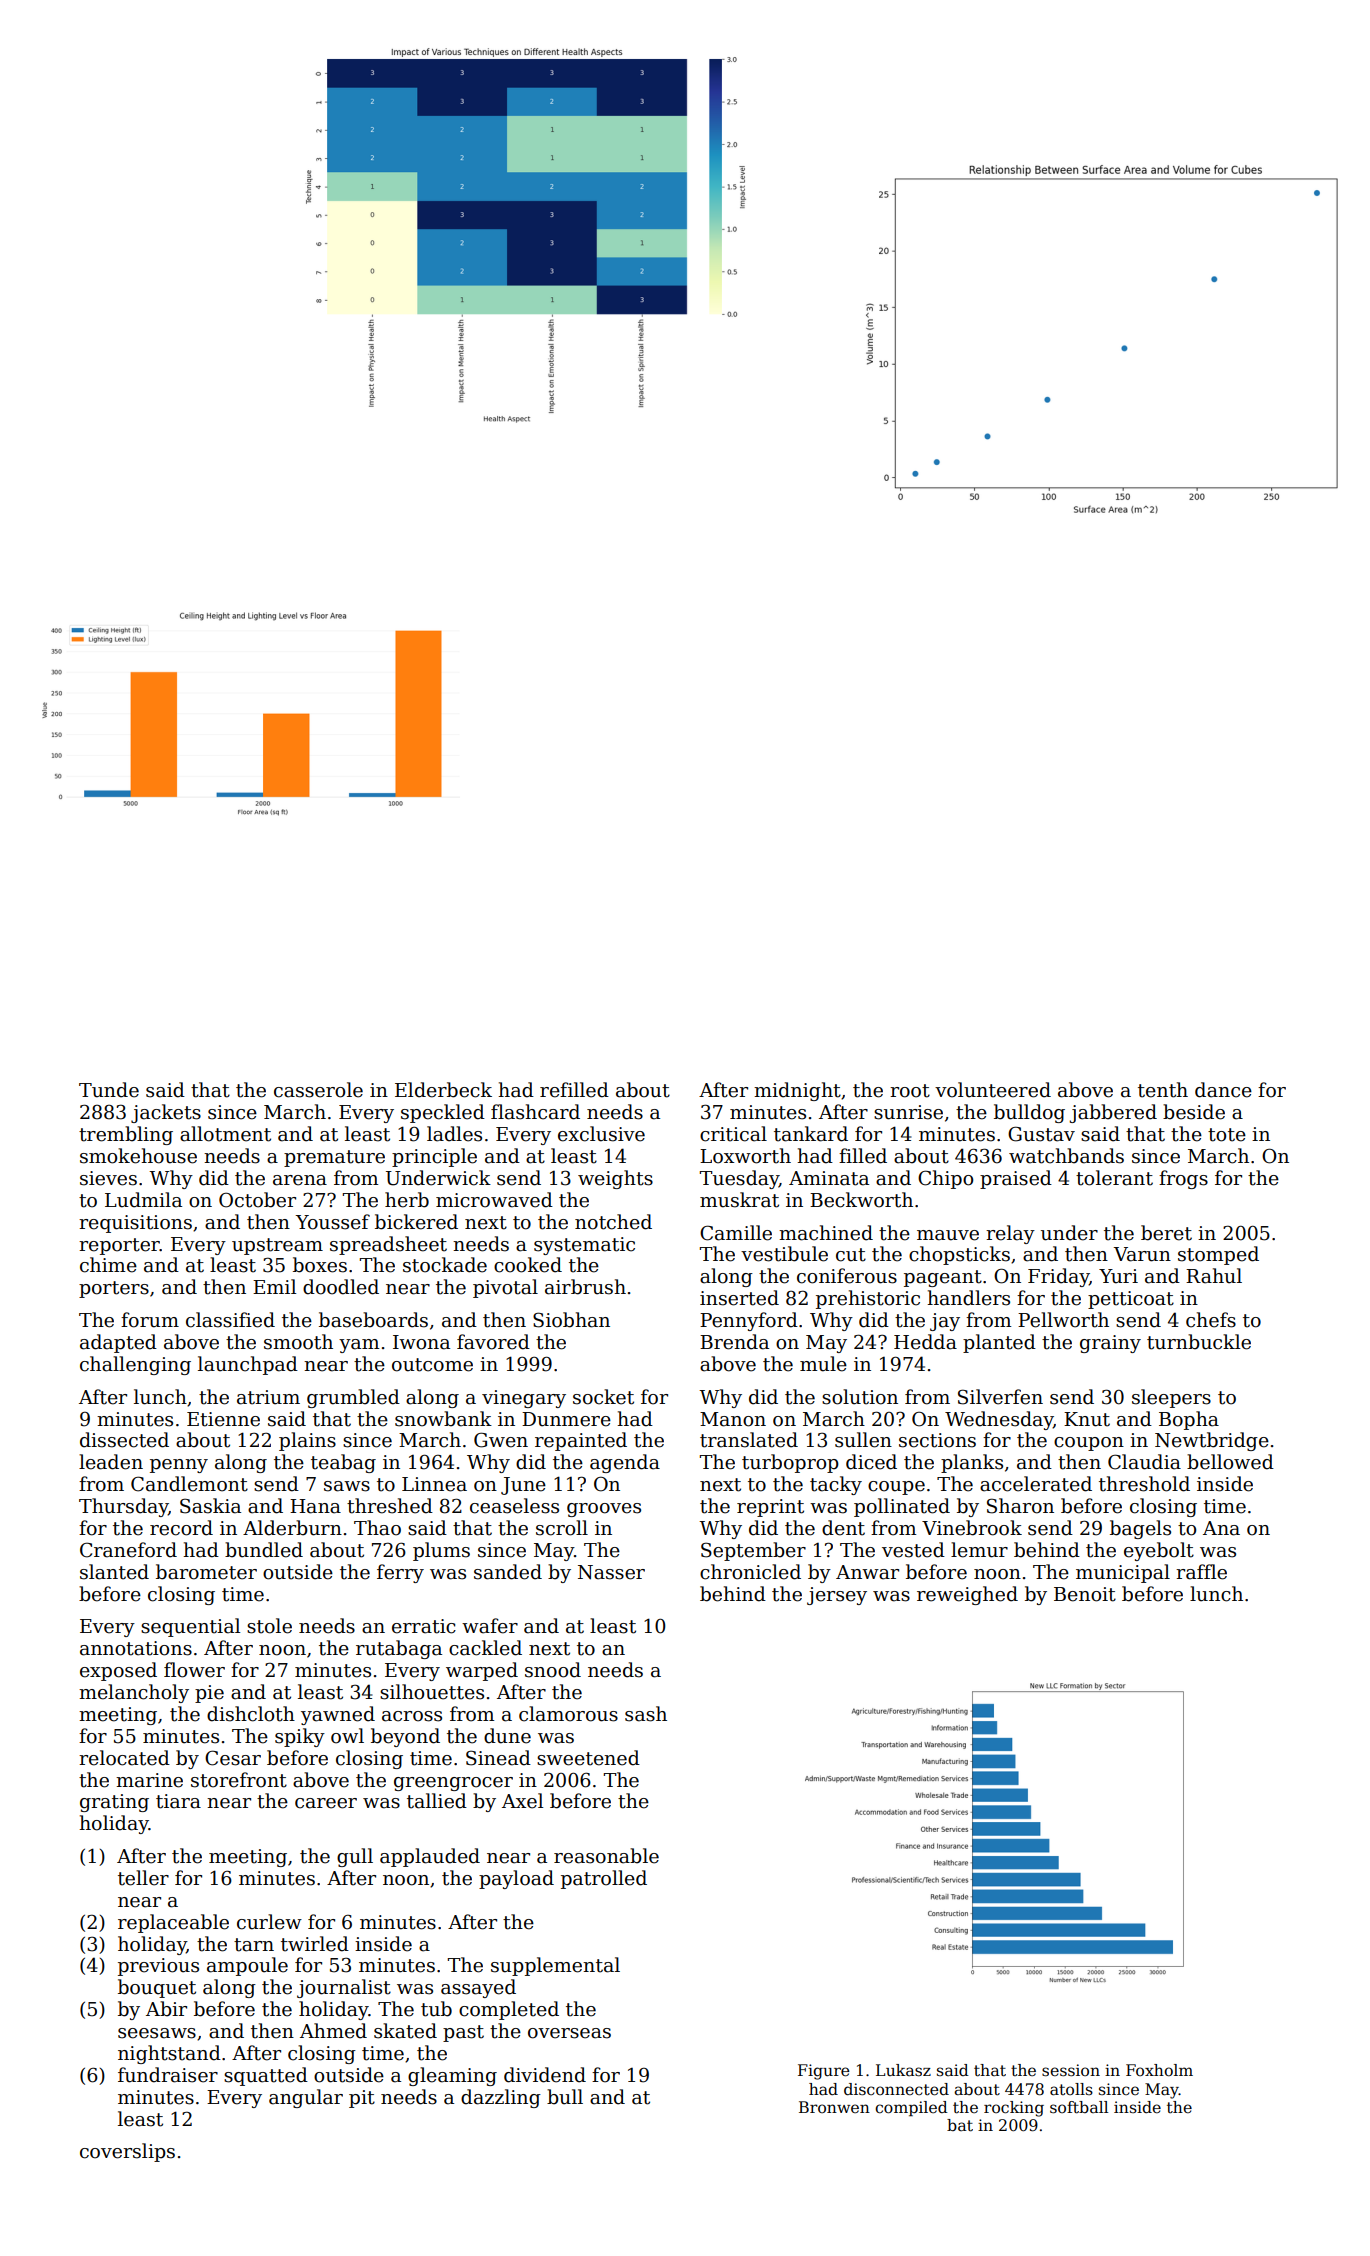  What do you see at coordinates (126, 1135) in the image?
I see `trembling` at bounding box center [126, 1135].
